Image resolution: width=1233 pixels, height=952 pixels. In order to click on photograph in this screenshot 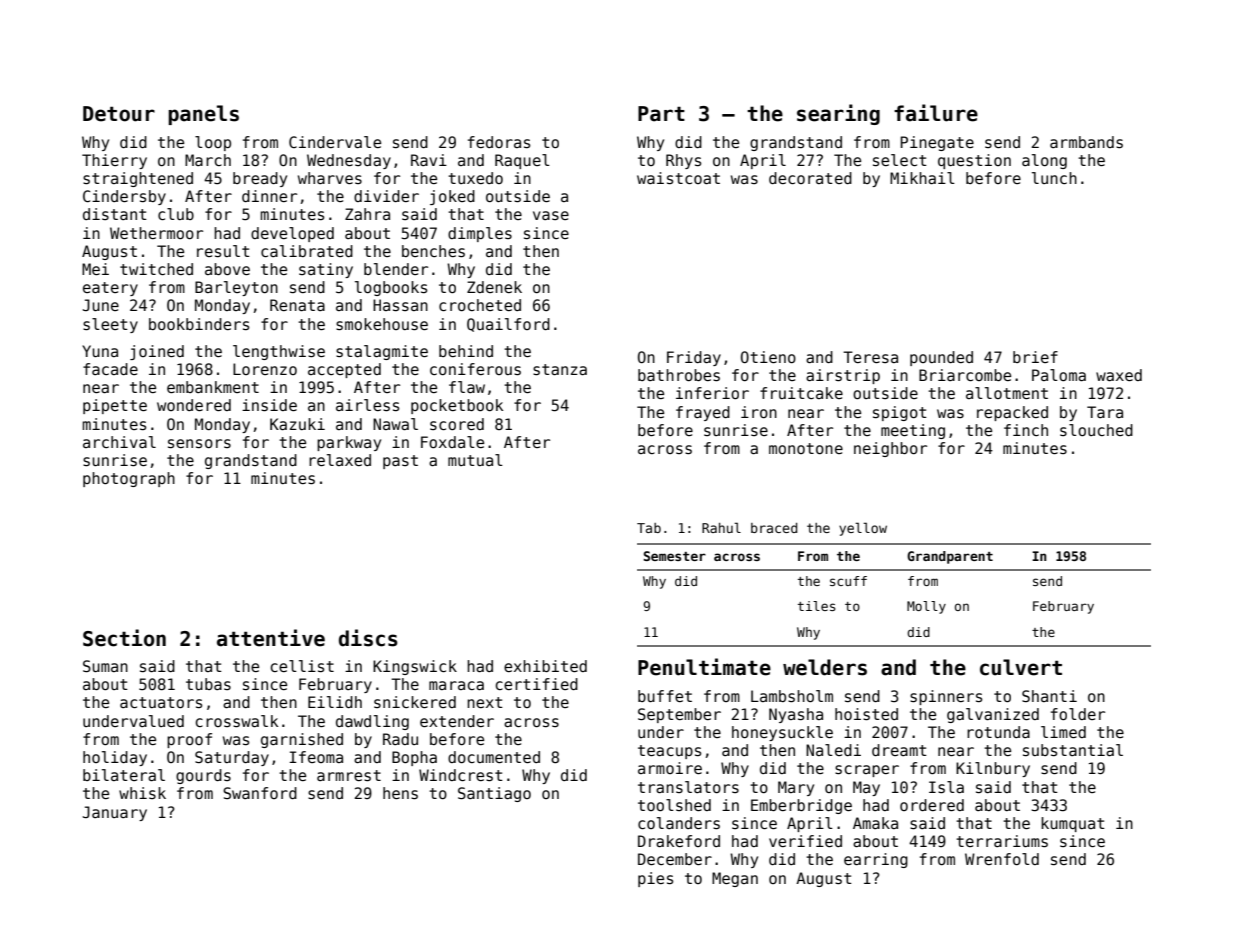, I will do `click(129, 479)`.
